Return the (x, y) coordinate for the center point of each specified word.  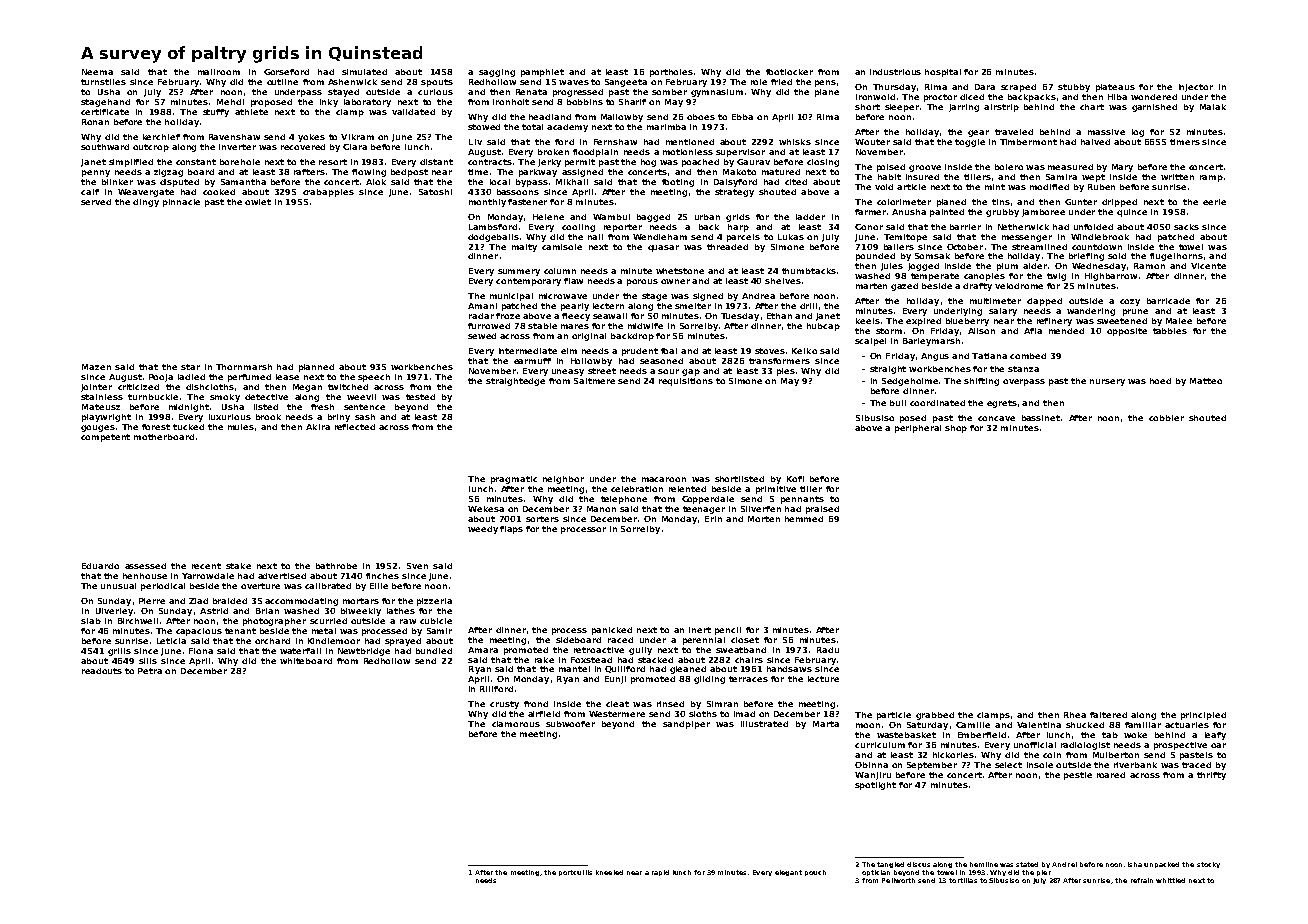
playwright (106, 418)
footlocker (789, 72)
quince (1132, 213)
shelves (783, 281)
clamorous (516, 724)
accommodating (301, 602)
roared (1111, 775)
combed (1028, 356)
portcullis (575, 873)
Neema (97, 72)
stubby (1074, 88)
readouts (102, 671)
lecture (823, 679)
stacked (655, 660)
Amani (482, 306)
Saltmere (594, 381)
